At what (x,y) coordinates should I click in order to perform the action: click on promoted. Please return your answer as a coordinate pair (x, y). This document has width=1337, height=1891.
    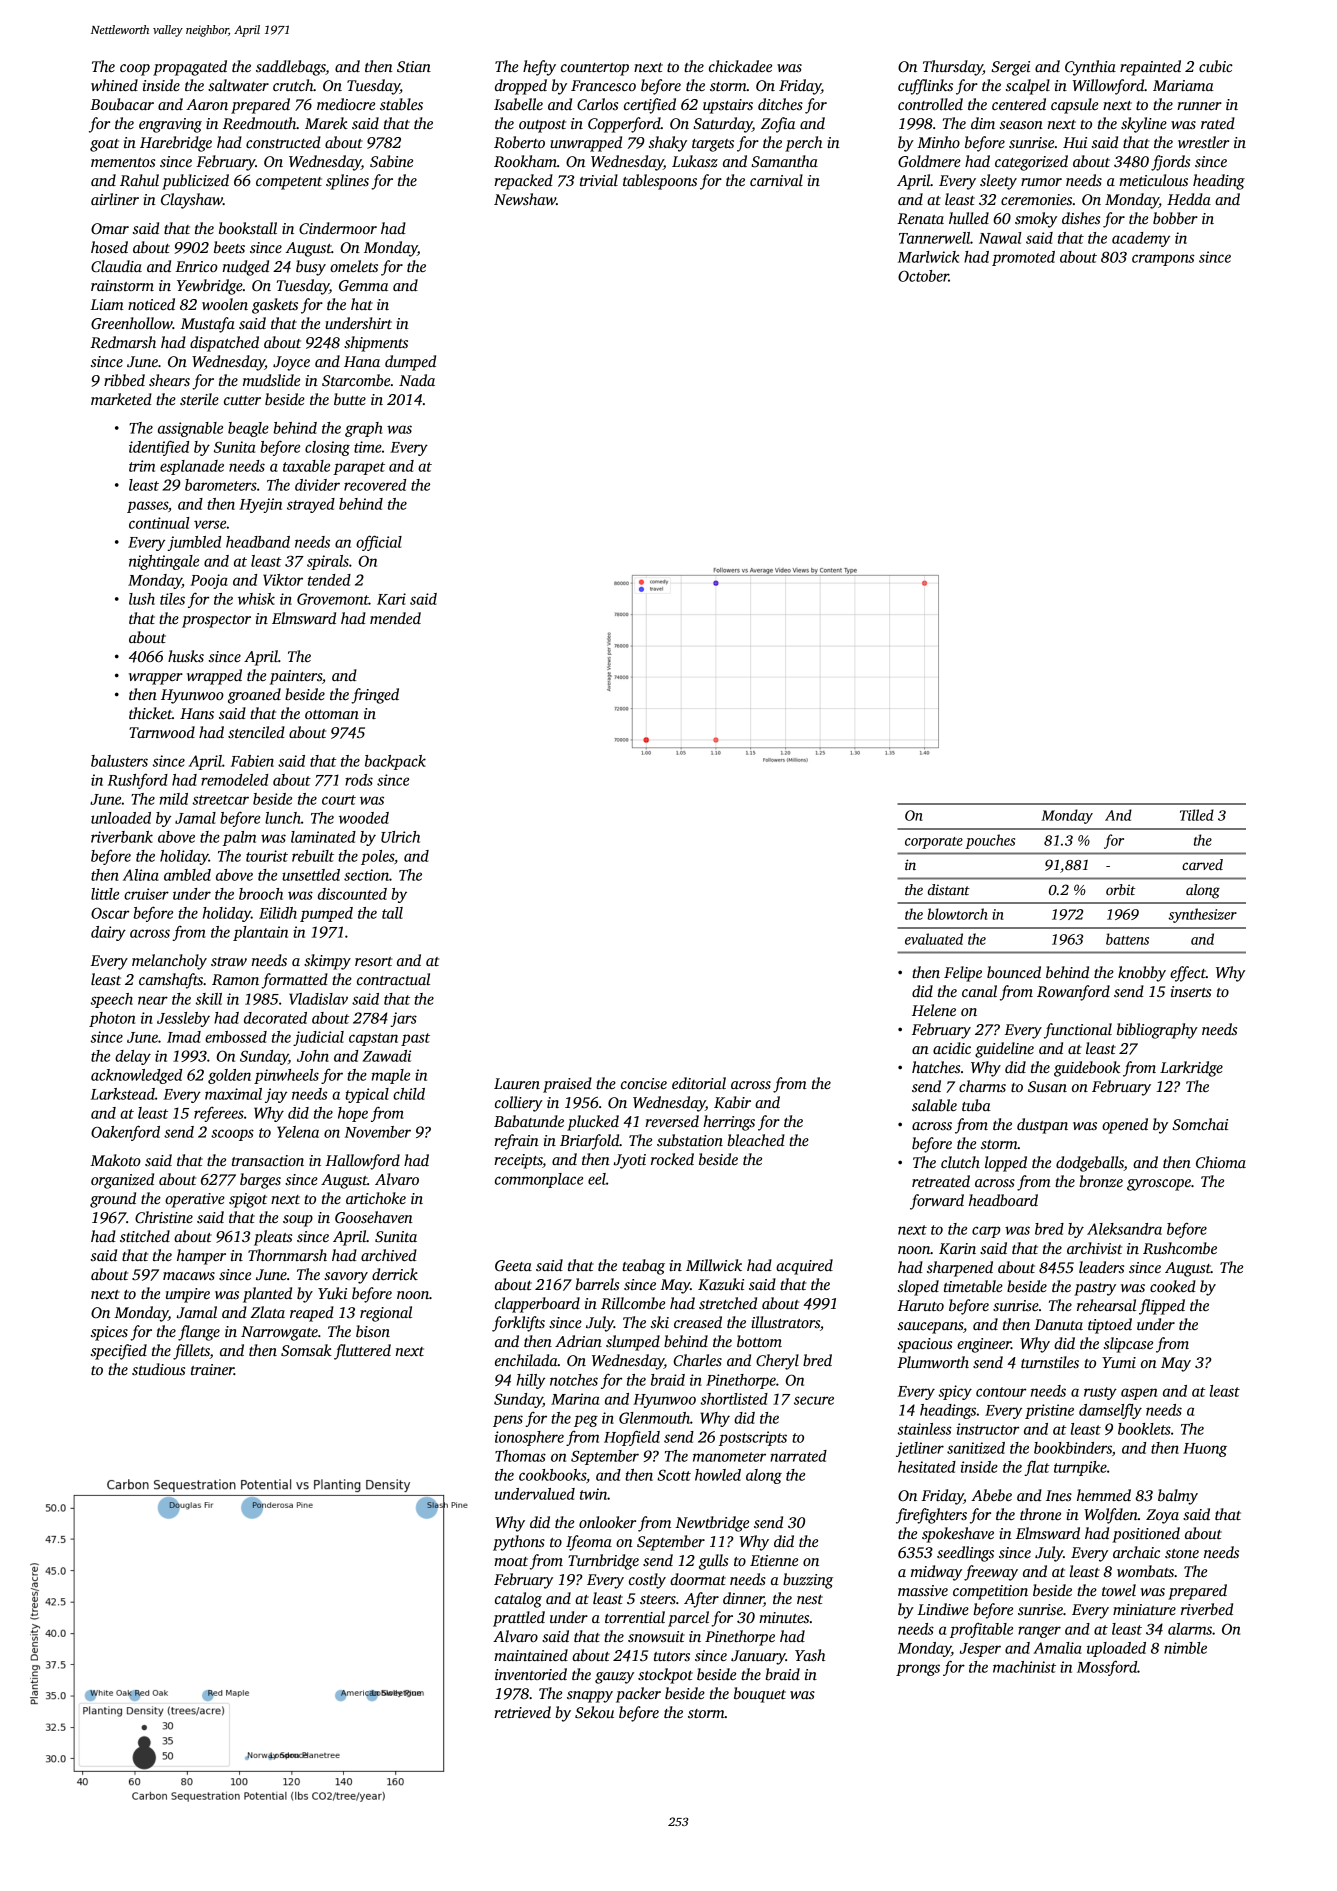
    Looking at the image, I should click on (1023, 258).
